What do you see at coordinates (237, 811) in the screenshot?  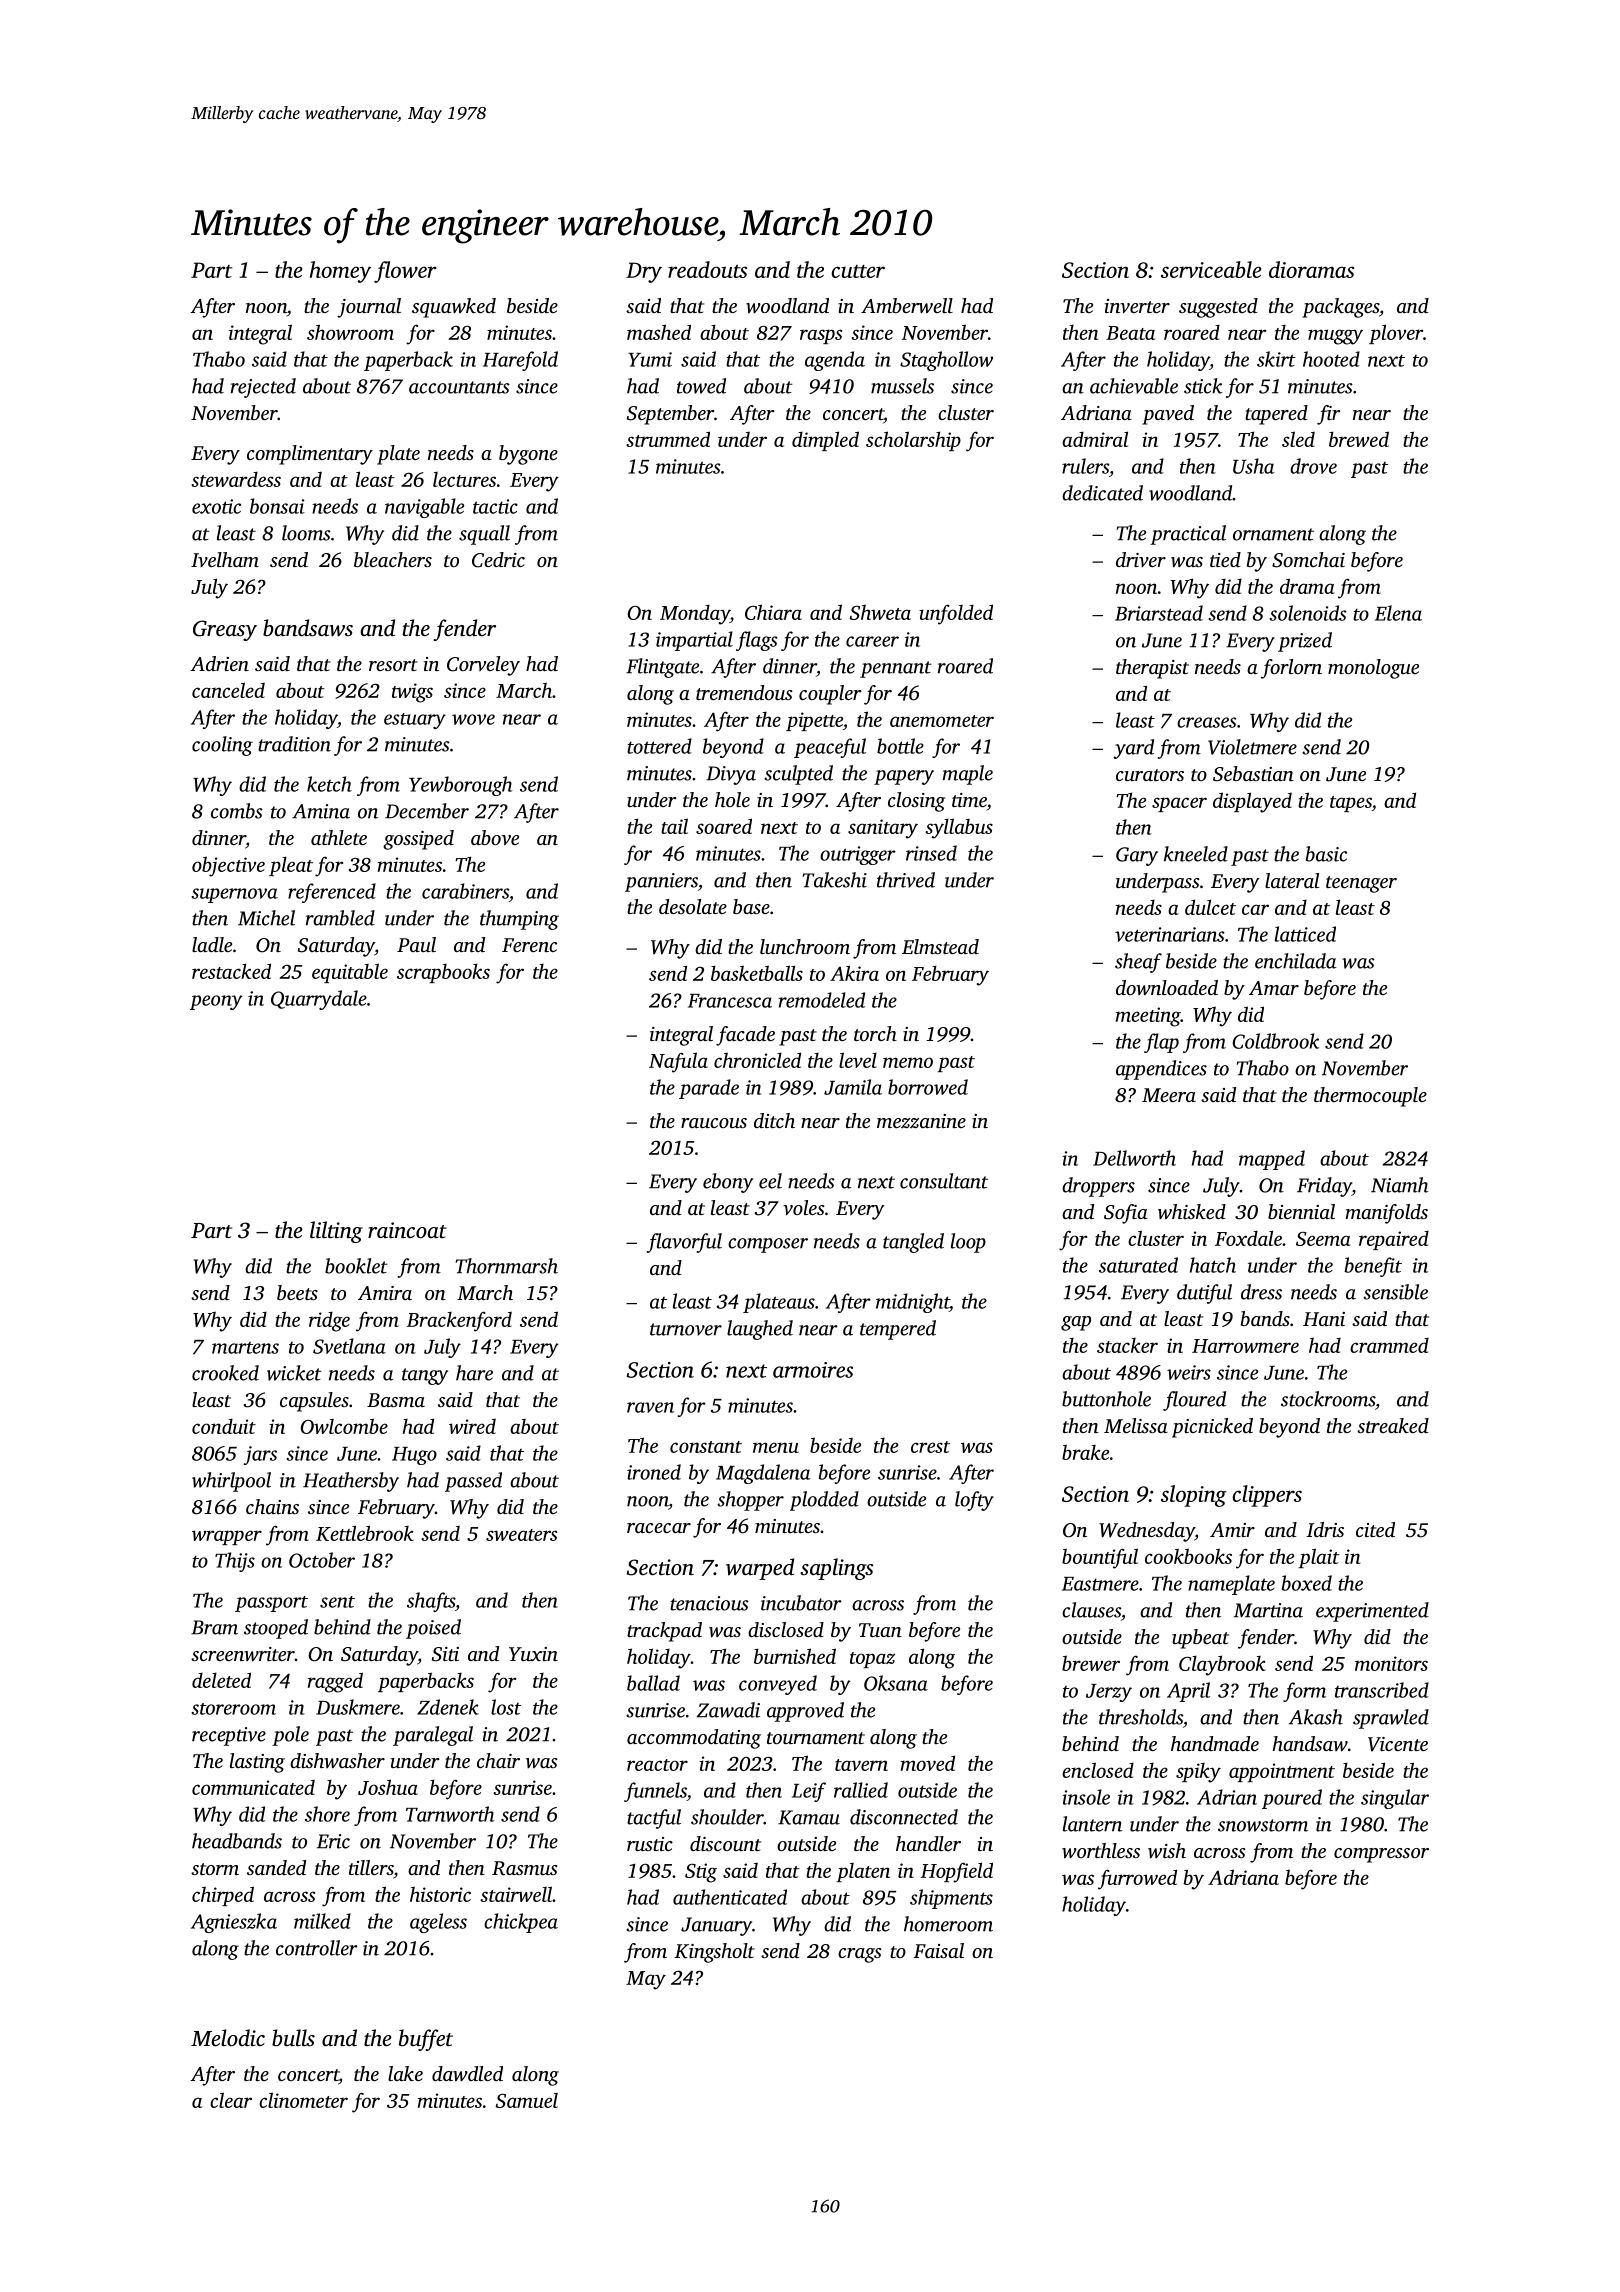 I see `combs` at bounding box center [237, 811].
